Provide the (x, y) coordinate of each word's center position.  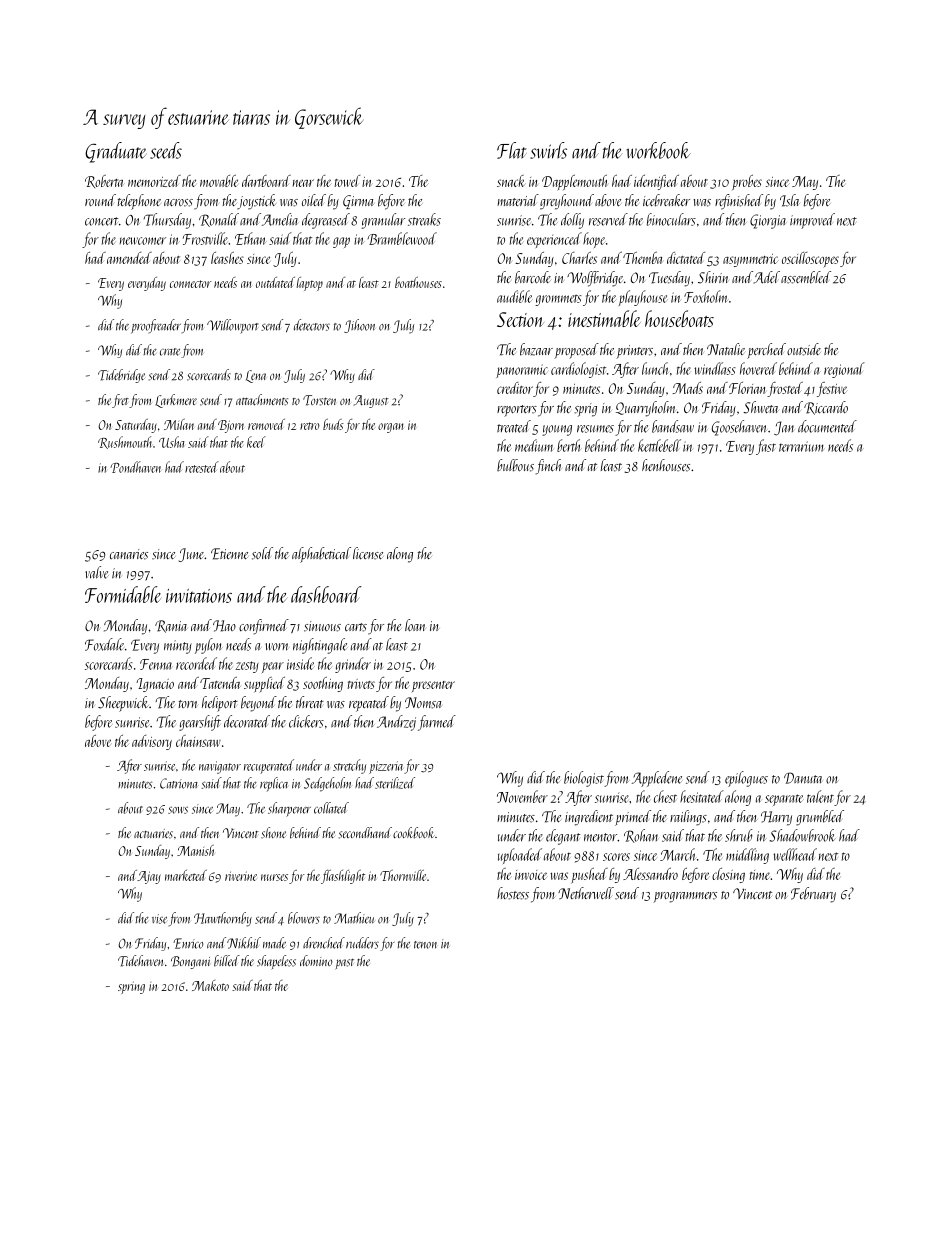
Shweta (761, 407)
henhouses (666, 465)
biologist (584, 779)
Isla (790, 200)
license (368, 553)
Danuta (803, 778)
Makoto (210, 985)
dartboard (266, 181)
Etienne (229, 554)
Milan (179, 424)
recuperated (269, 766)
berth (568, 445)
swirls (548, 150)
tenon (425, 945)
